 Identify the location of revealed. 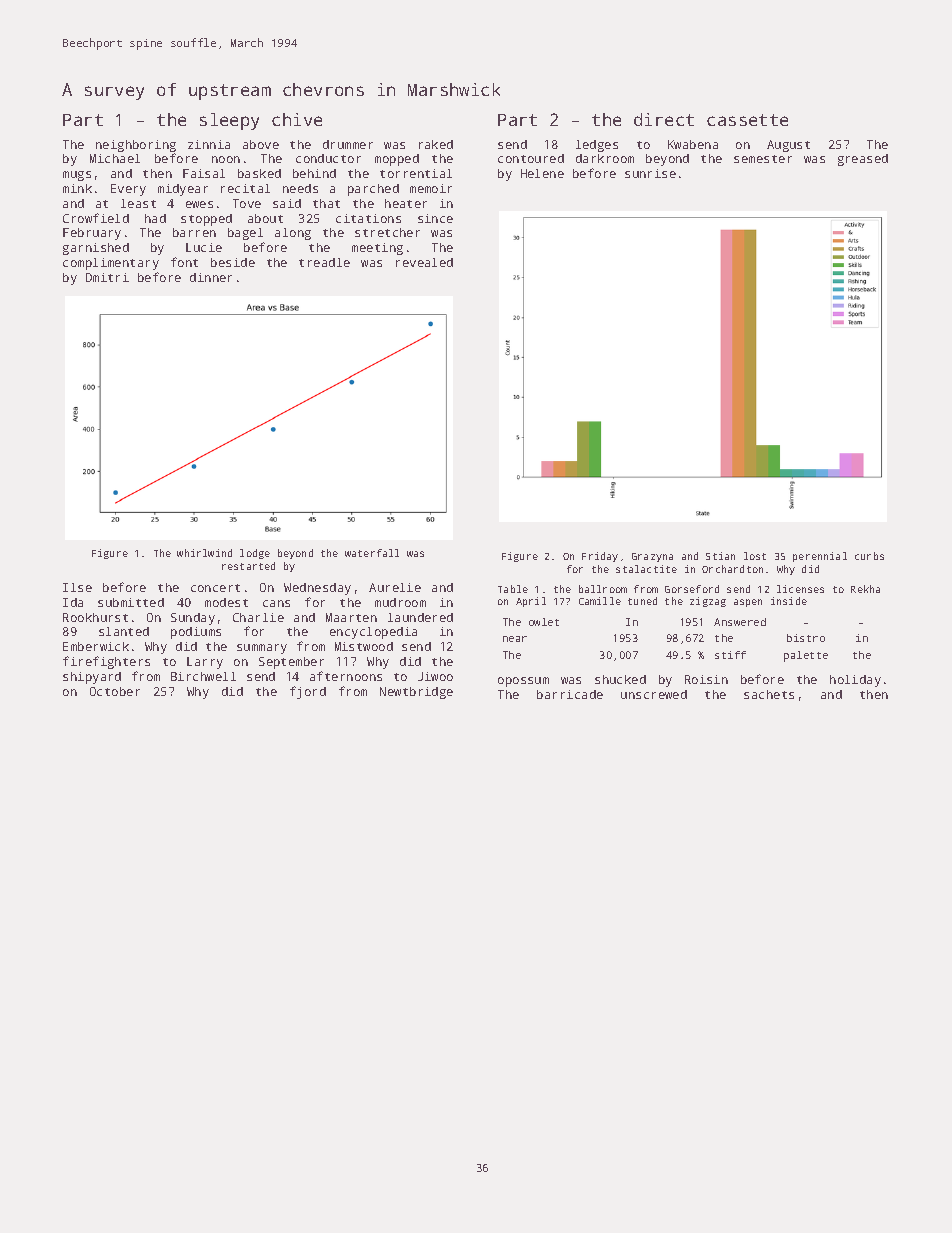
(424, 262).
